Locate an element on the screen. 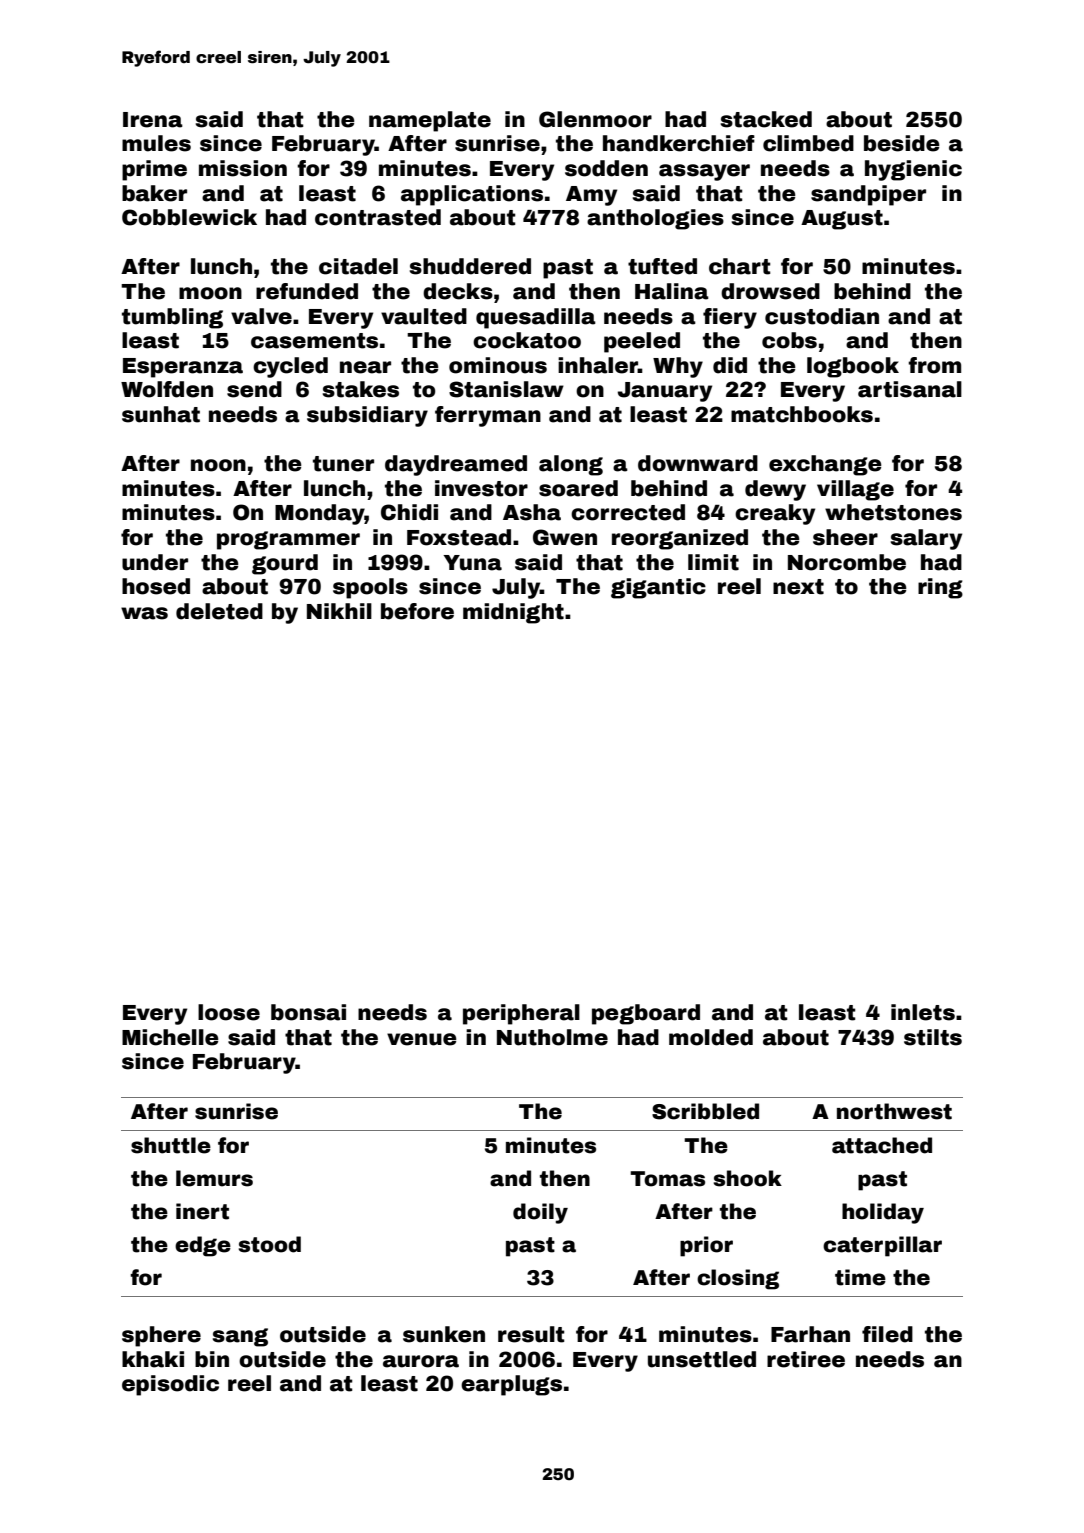 The width and height of the screenshot is (1084, 1533). noon is located at coordinates (218, 465).
